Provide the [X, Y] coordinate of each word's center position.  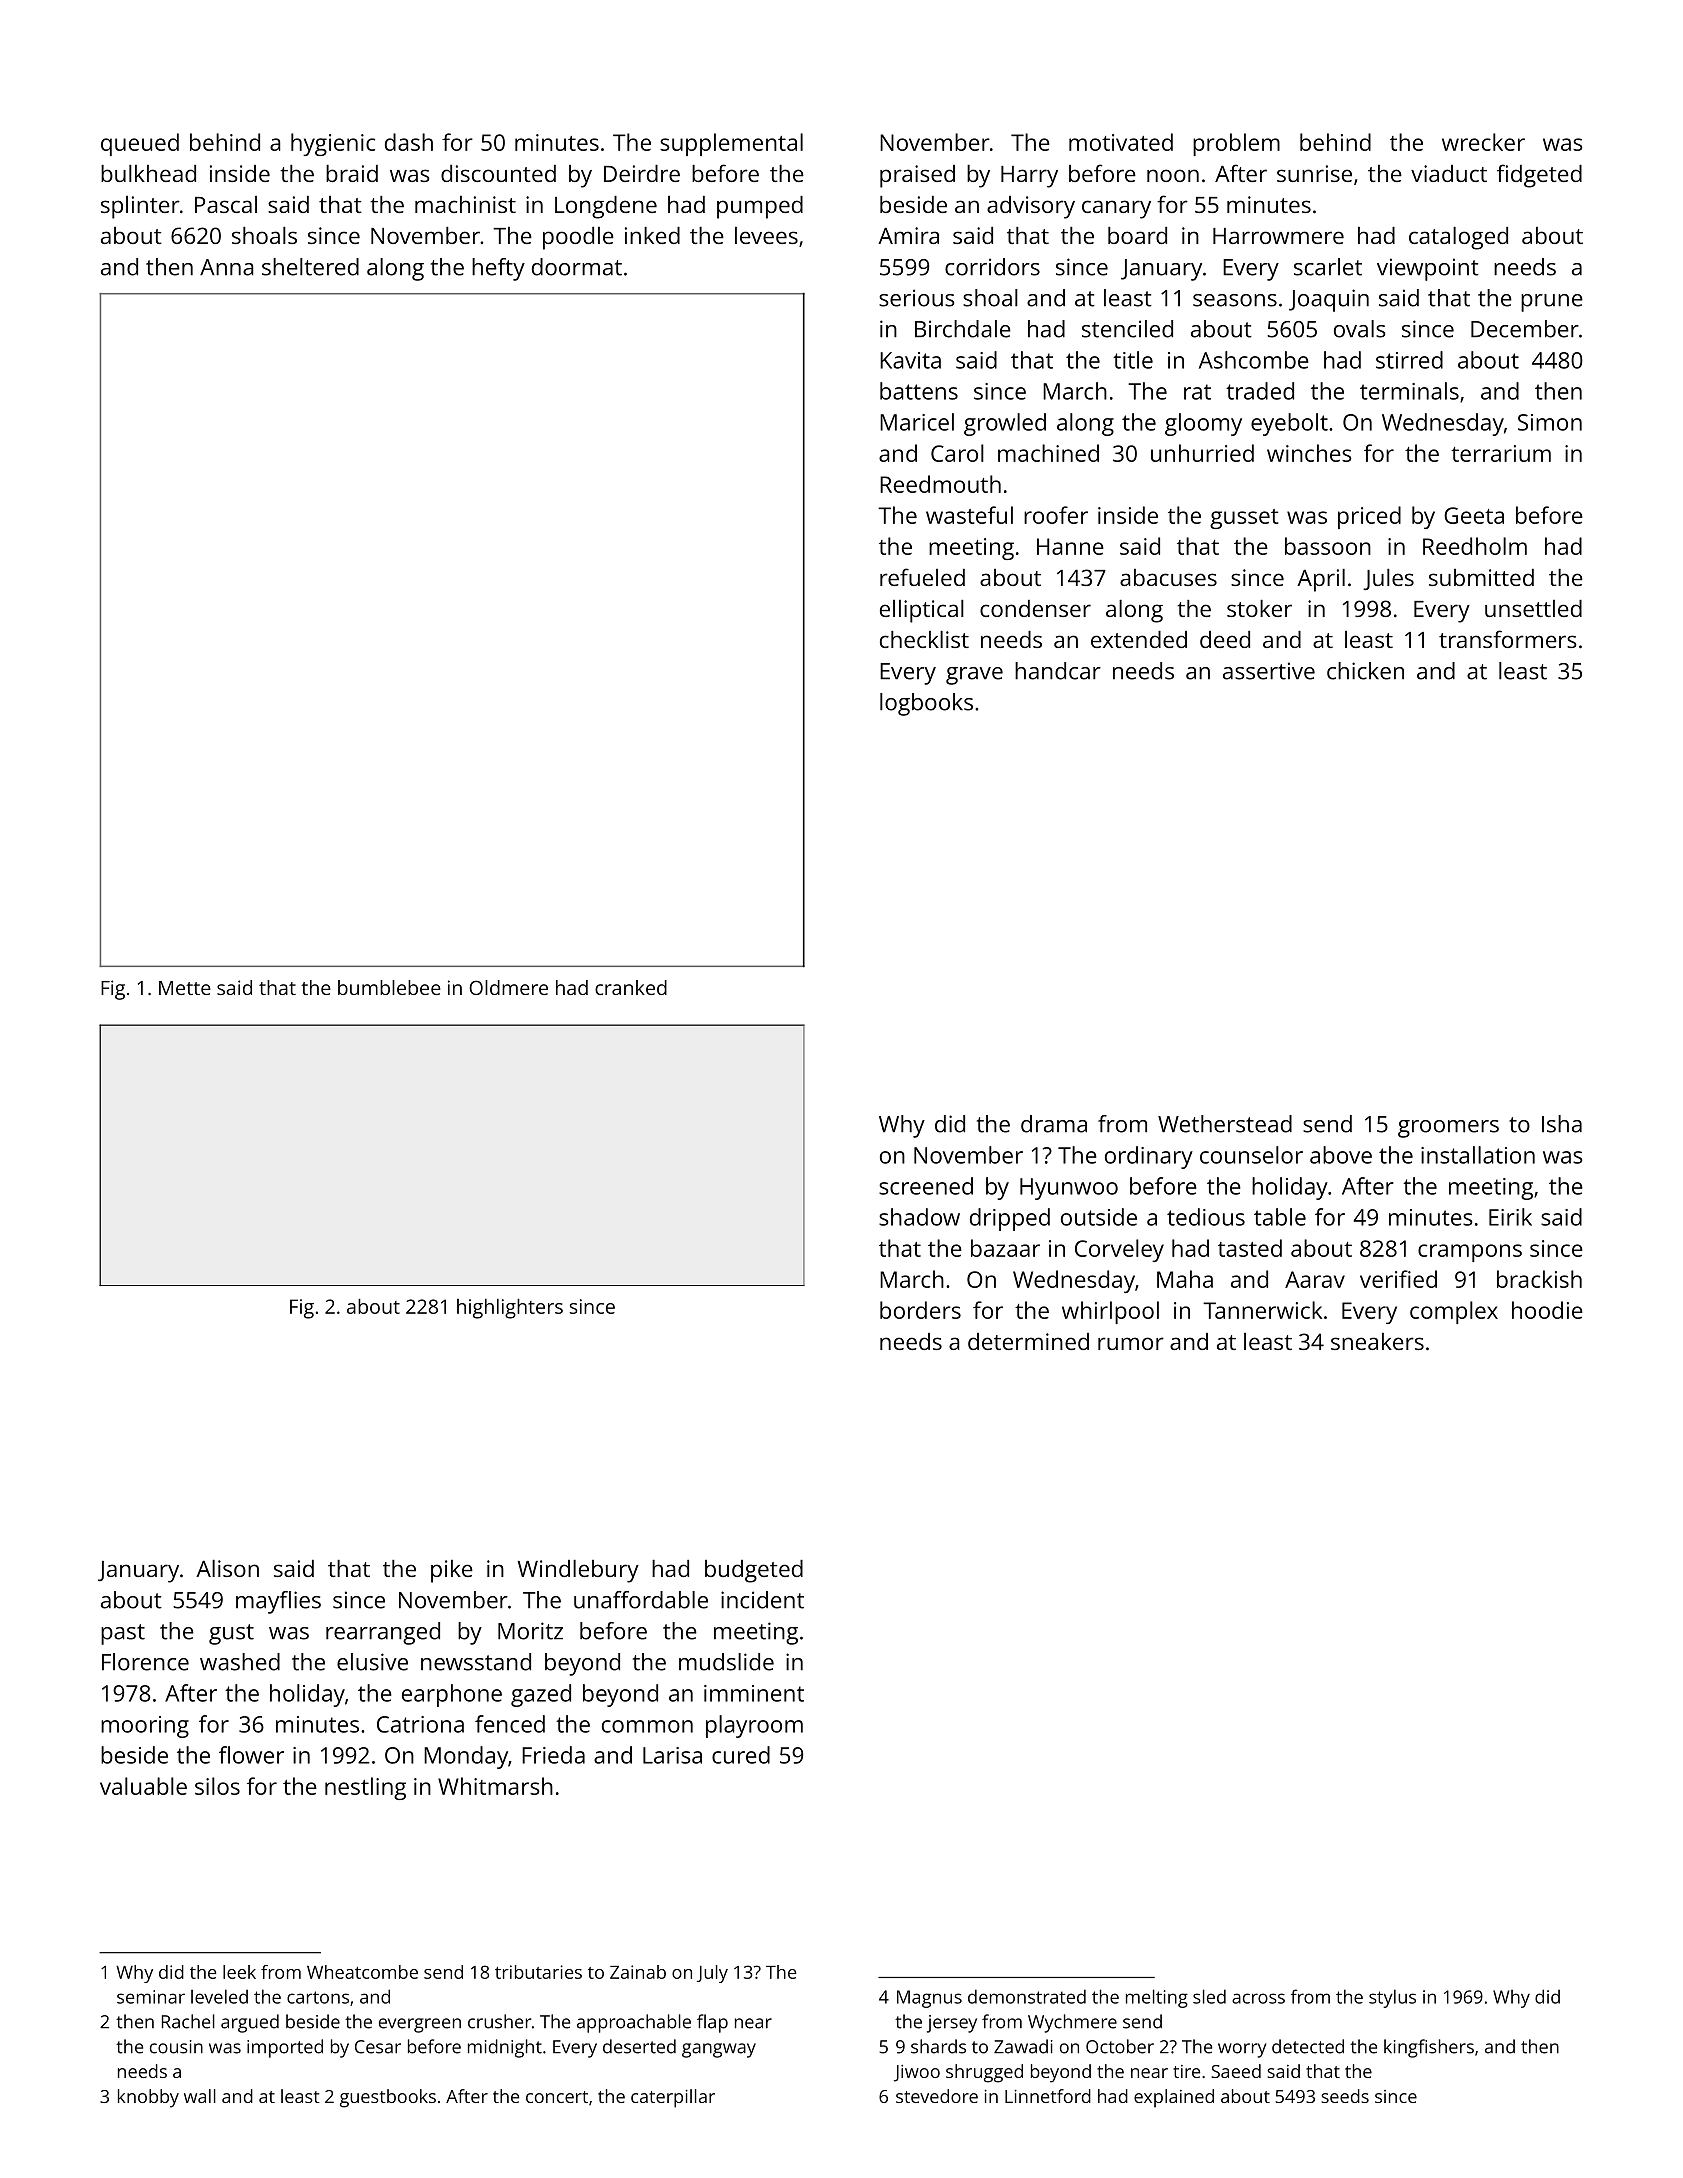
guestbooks [388, 2098]
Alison [227, 1568]
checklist [924, 639]
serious [916, 298]
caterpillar [673, 2098]
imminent [754, 1693]
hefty [498, 269]
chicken [1365, 671]
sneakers [1377, 1341]
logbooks [926, 704]
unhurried [1202, 453]
